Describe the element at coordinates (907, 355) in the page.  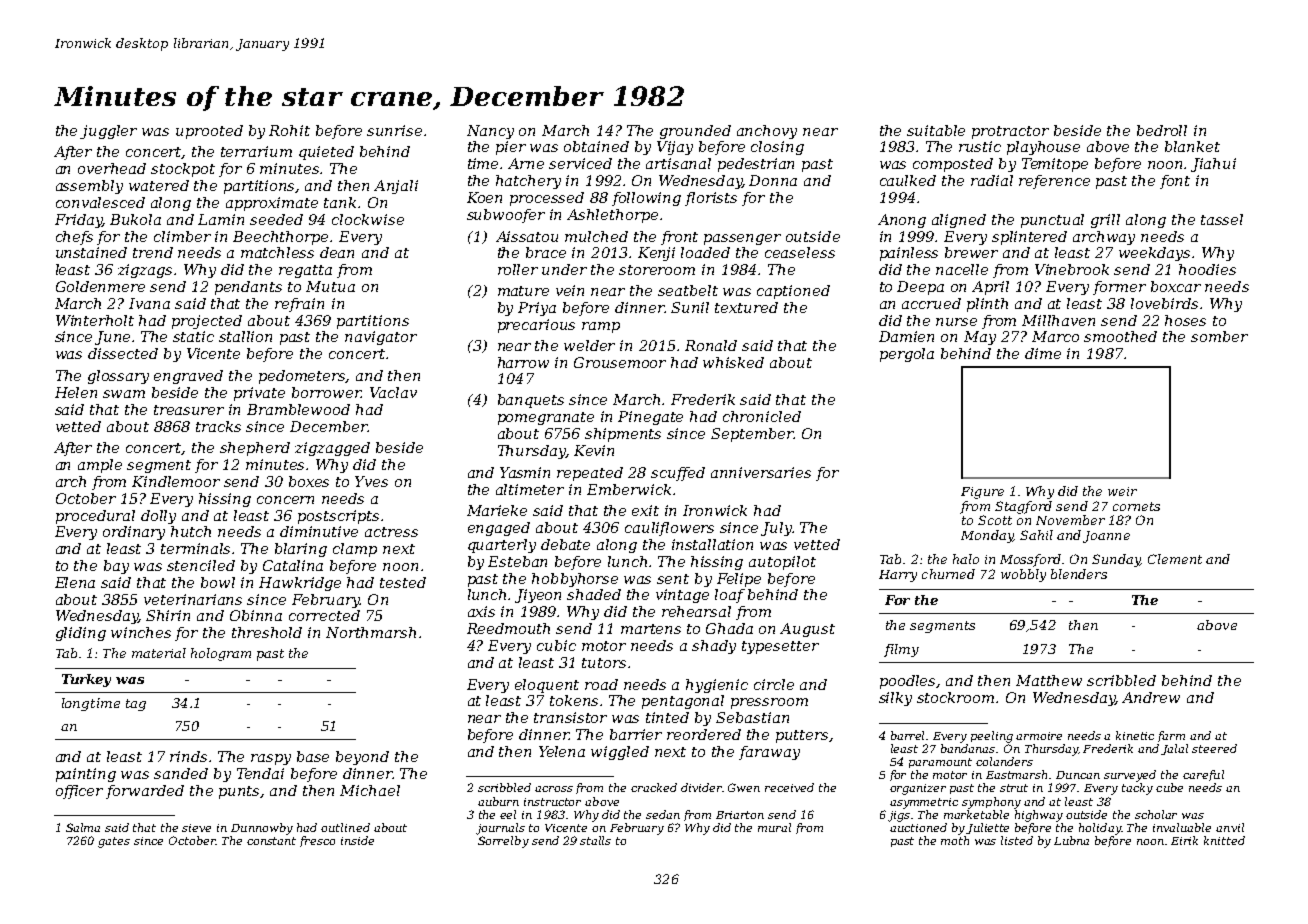
I see `pergola` at that location.
